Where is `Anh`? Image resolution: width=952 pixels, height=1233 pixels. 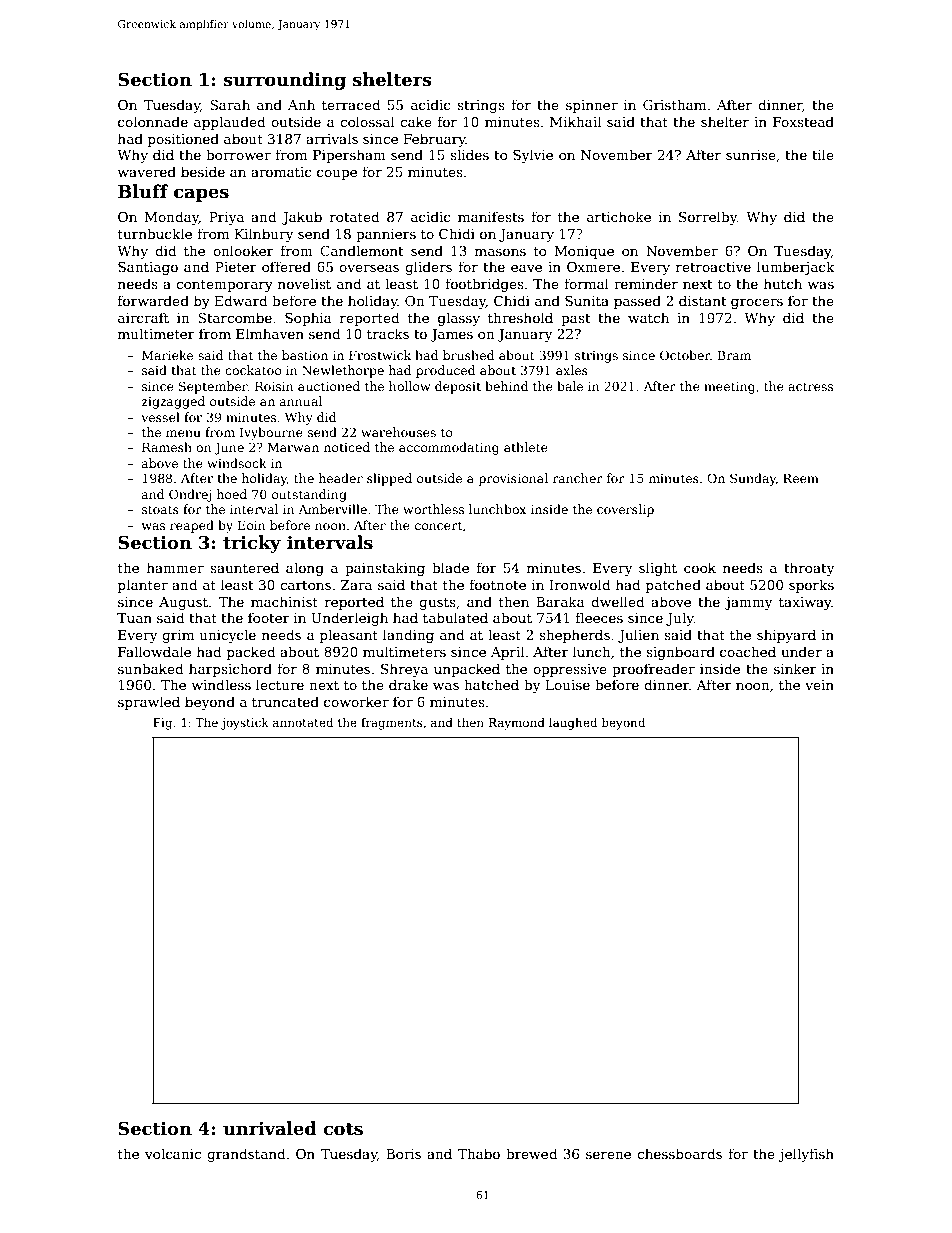
Anh is located at coordinates (301, 104).
